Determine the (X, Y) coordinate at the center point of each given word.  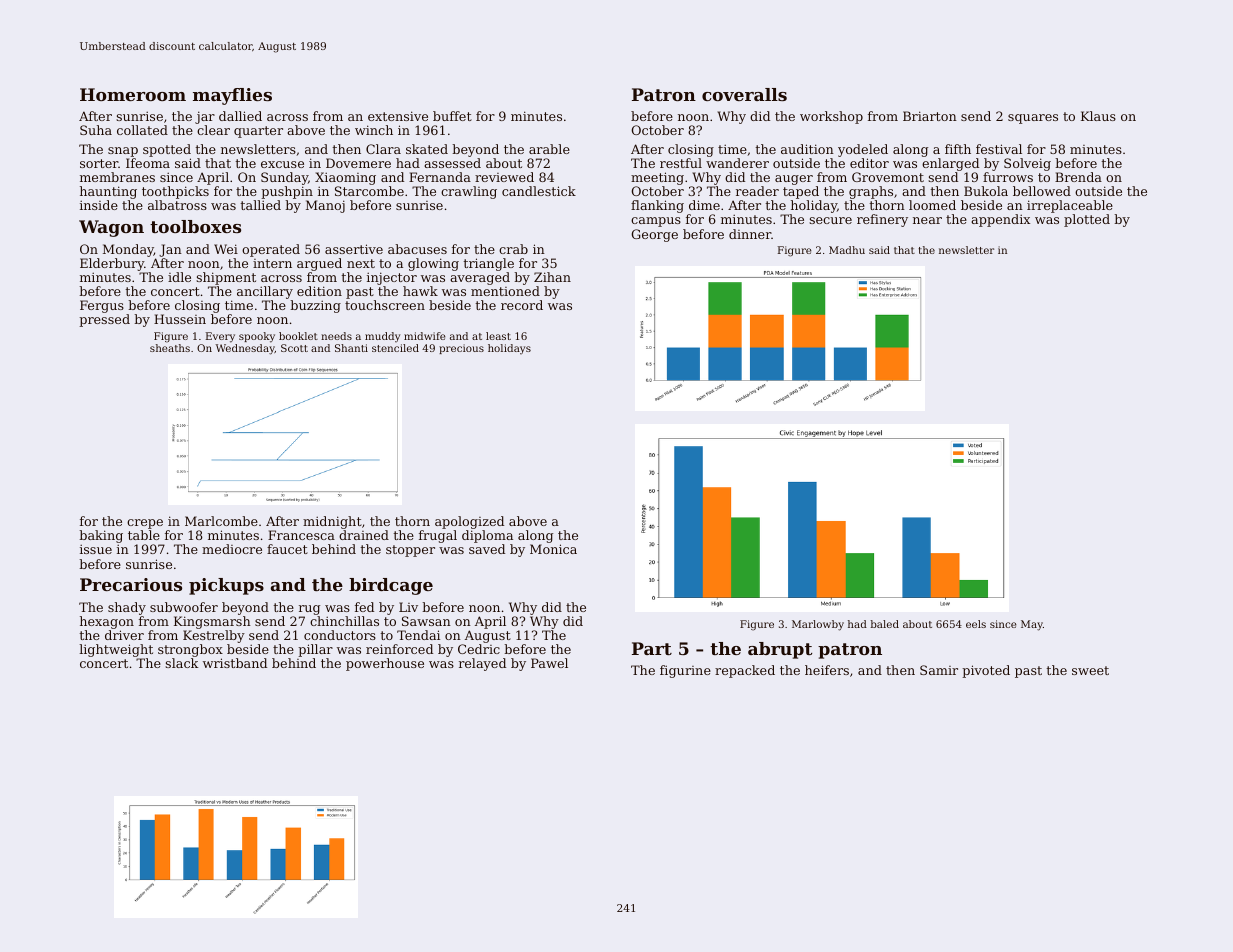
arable (549, 149)
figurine (685, 671)
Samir (939, 670)
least (498, 336)
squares (1033, 119)
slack (182, 663)
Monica (553, 549)
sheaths (170, 348)
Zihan (552, 277)
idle (179, 277)
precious (461, 349)
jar (205, 117)
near (927, 220)
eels (976, 624)
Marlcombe (221, 521)
